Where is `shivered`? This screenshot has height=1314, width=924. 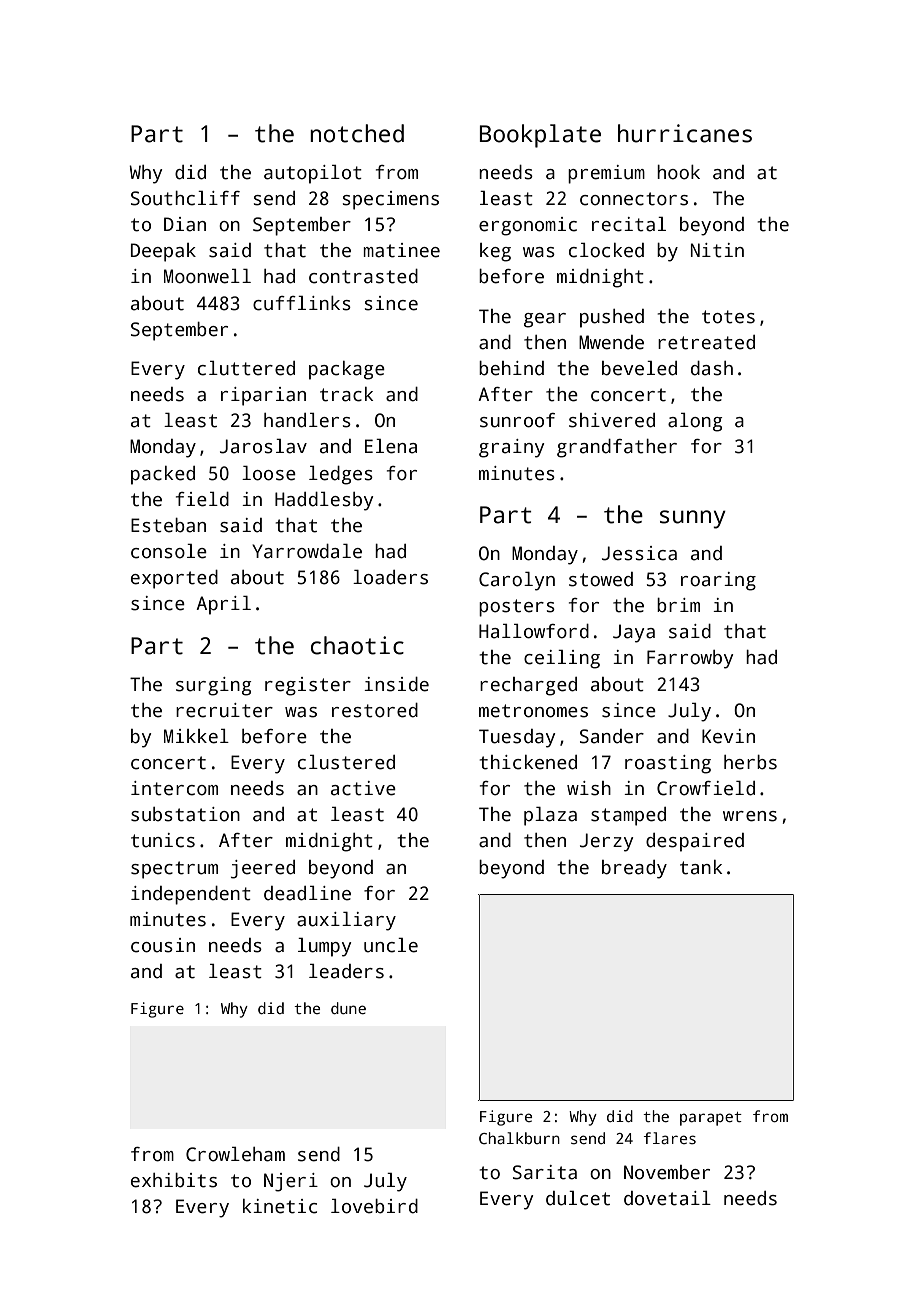
shivered is located at coordinates (612, 420).
